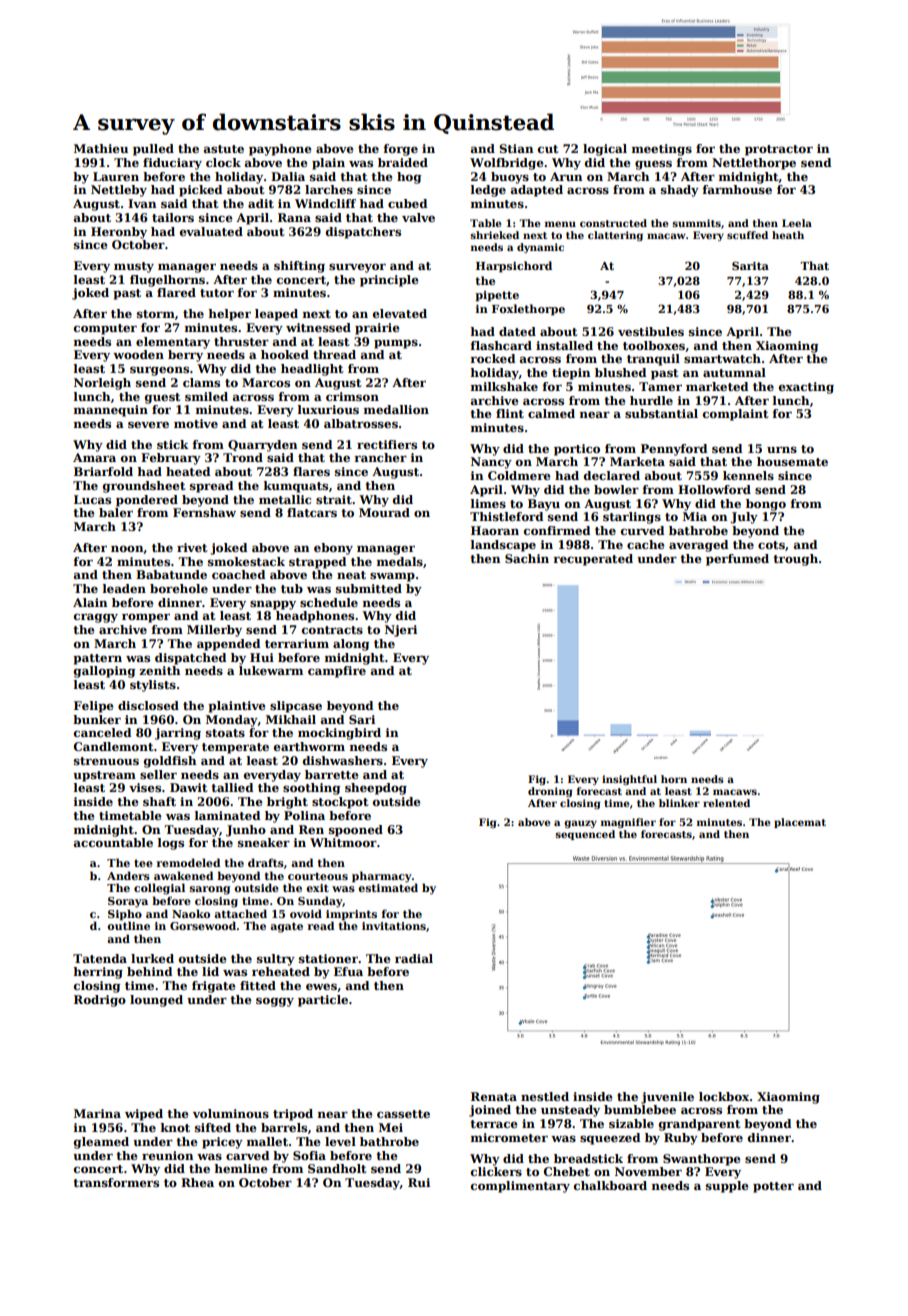  Describe the element at coordinates (779, 150) in the screenshot. I see `protractor` at that location.
